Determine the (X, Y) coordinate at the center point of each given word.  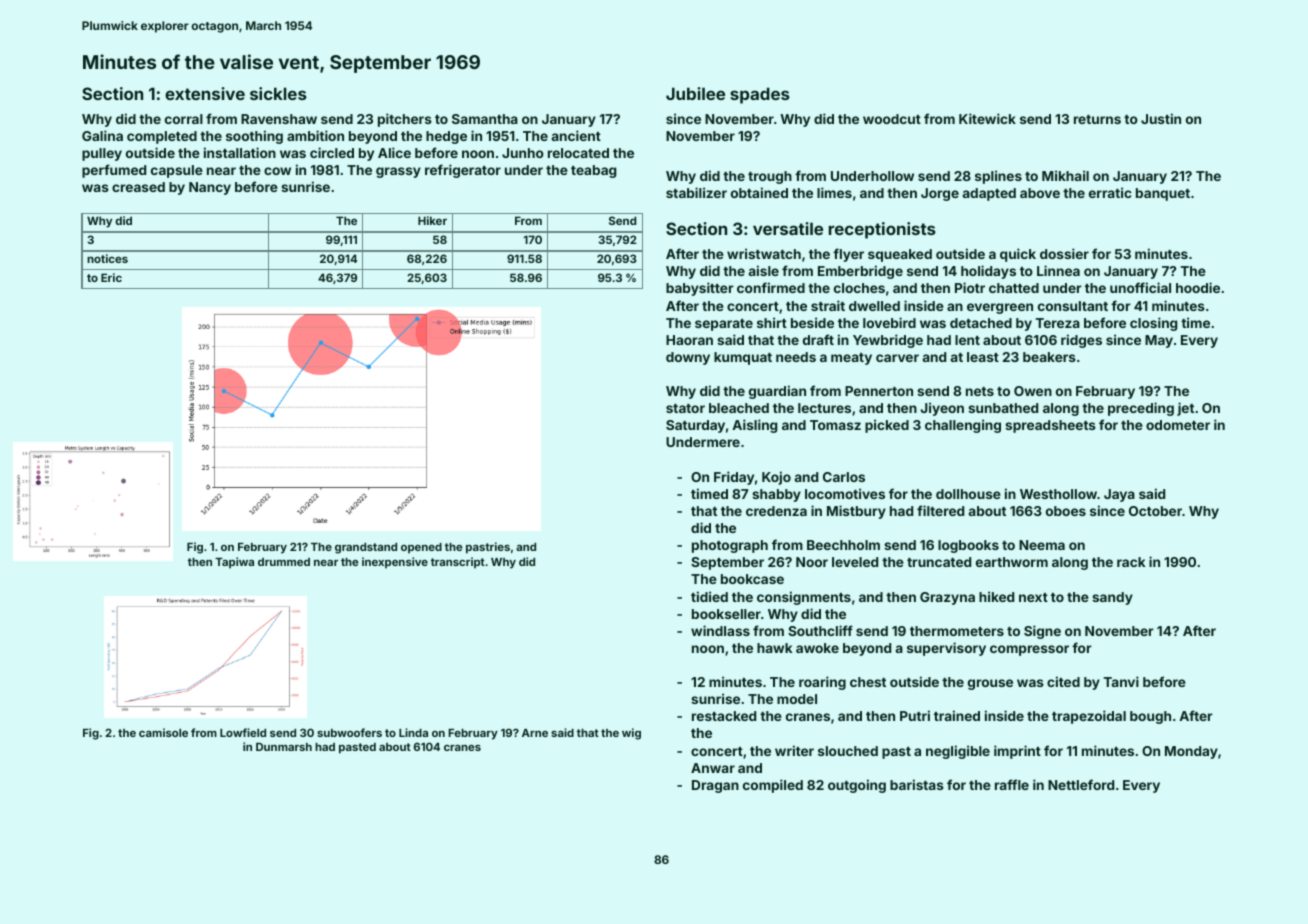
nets (980, 391)
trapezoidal (1089, 717)
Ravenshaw (279, 119)
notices (107, 258)
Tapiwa (234, 563)
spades (760, 95)
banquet (1163, 194)
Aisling (754, 426)
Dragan (715, 786)
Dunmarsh (284, 746)
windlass (720, 630)
